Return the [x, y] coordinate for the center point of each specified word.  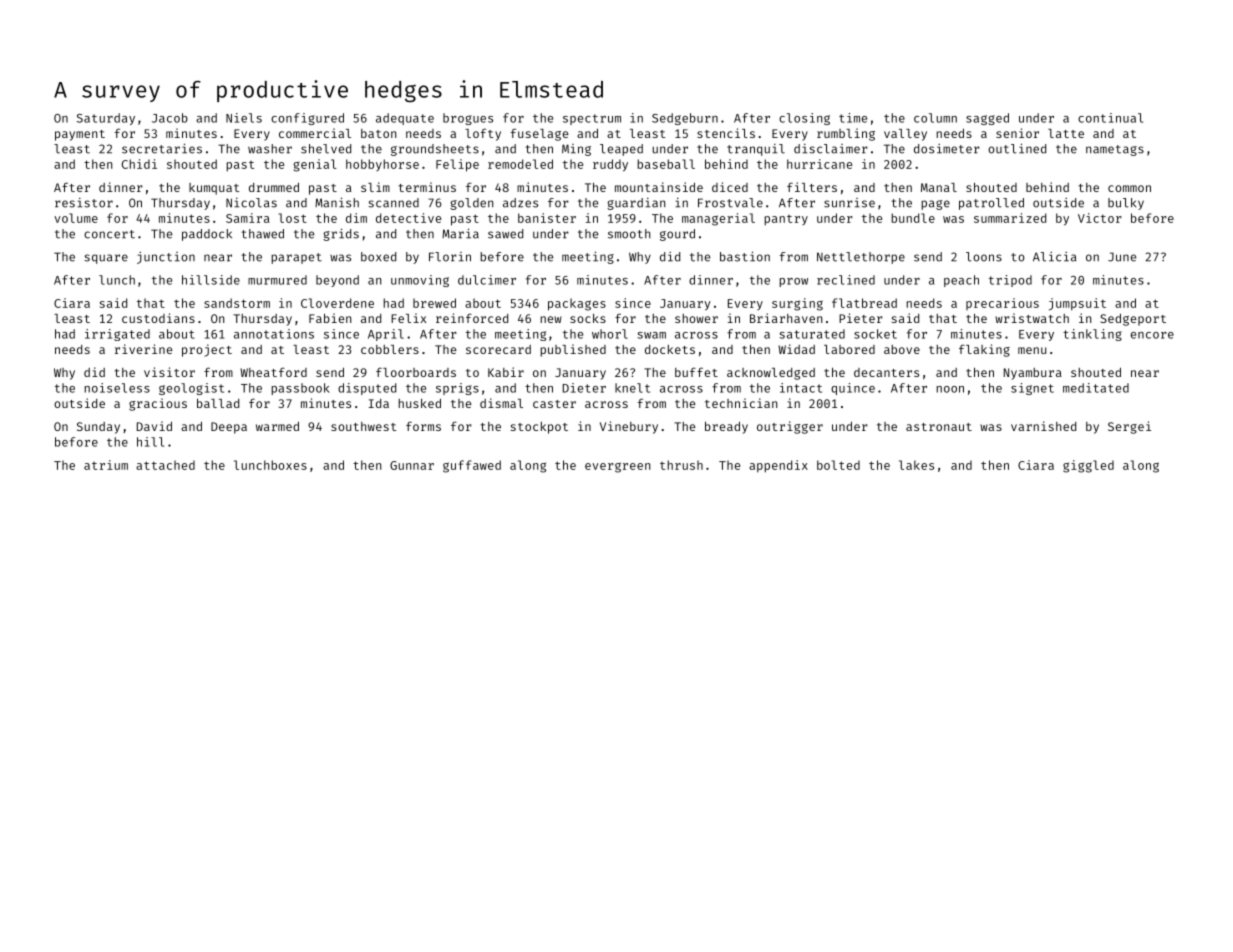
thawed [262, 234]
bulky [1126, 204]
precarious [1002, 304]
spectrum [592, 119]
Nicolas [251, 203]
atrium [106, 465]
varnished [1043, 426]
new [551, 319]
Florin [450, 257]
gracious [158, 404]
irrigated [117, 335]
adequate [405, 119]
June [1122, 257]
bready [726, 428]
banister [547, 218]
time [853, 118]
